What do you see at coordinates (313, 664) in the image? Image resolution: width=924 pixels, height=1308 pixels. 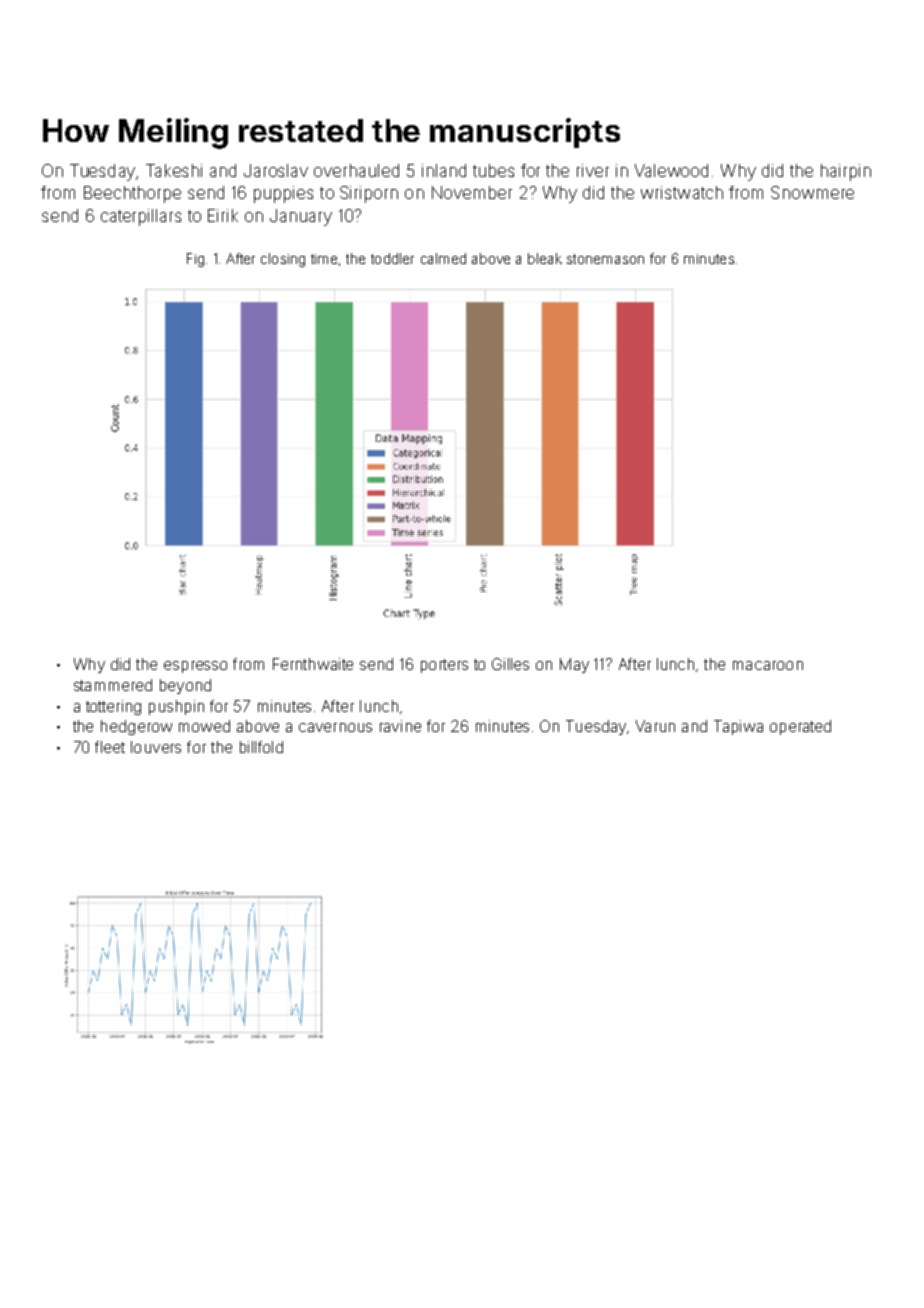 I see `Fernthwaite` at bounding box center [313, 664].
